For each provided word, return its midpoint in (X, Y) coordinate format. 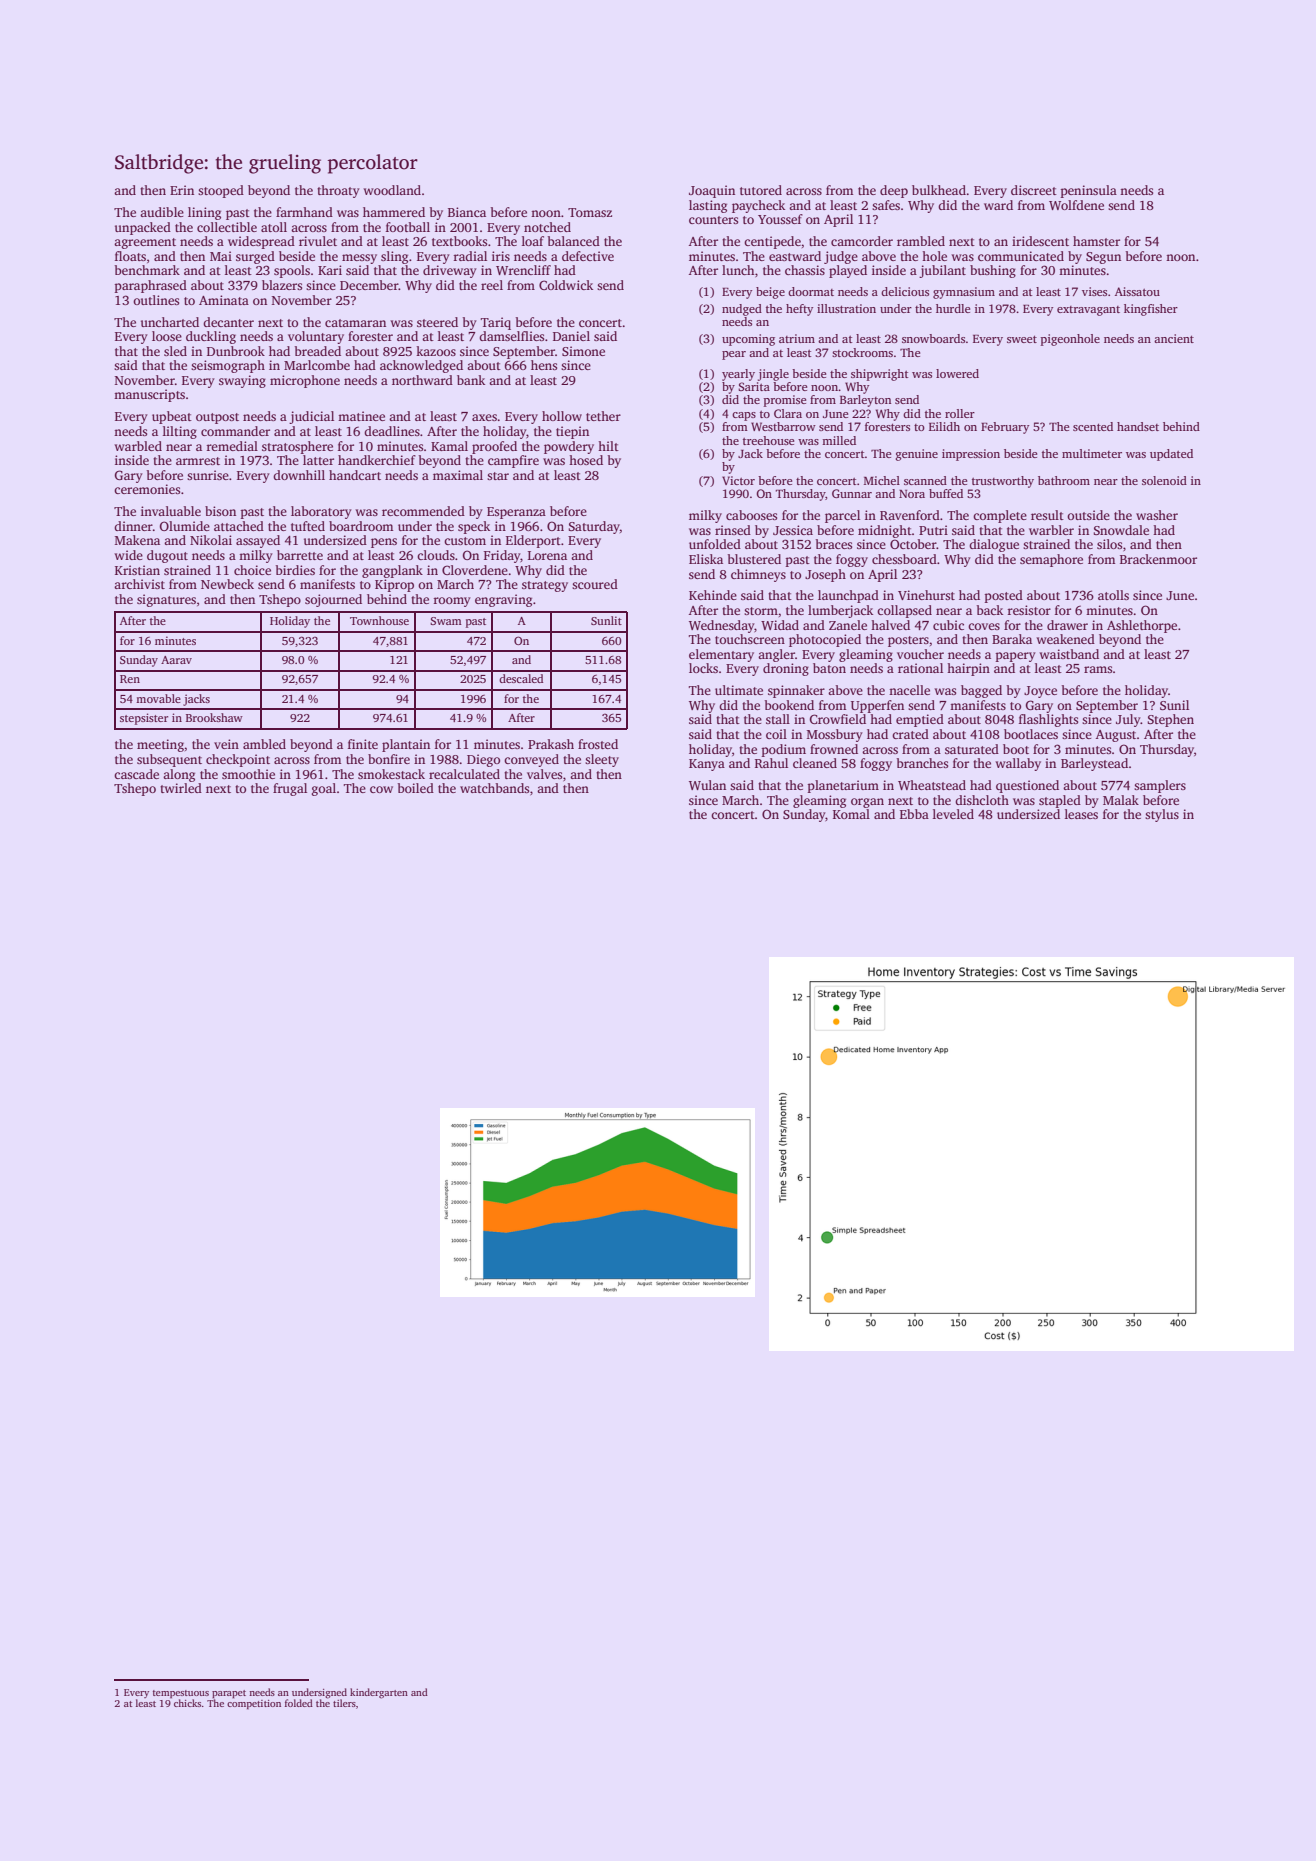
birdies (295, 570)
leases (1081, 814)
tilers (344, 1703)
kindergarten (379, 1693)
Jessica (793, 530)
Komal (851, 814)
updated (1171, 455)
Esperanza (516, 513)
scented (1093, 426)
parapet (229, 1694)
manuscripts (149, 395)
